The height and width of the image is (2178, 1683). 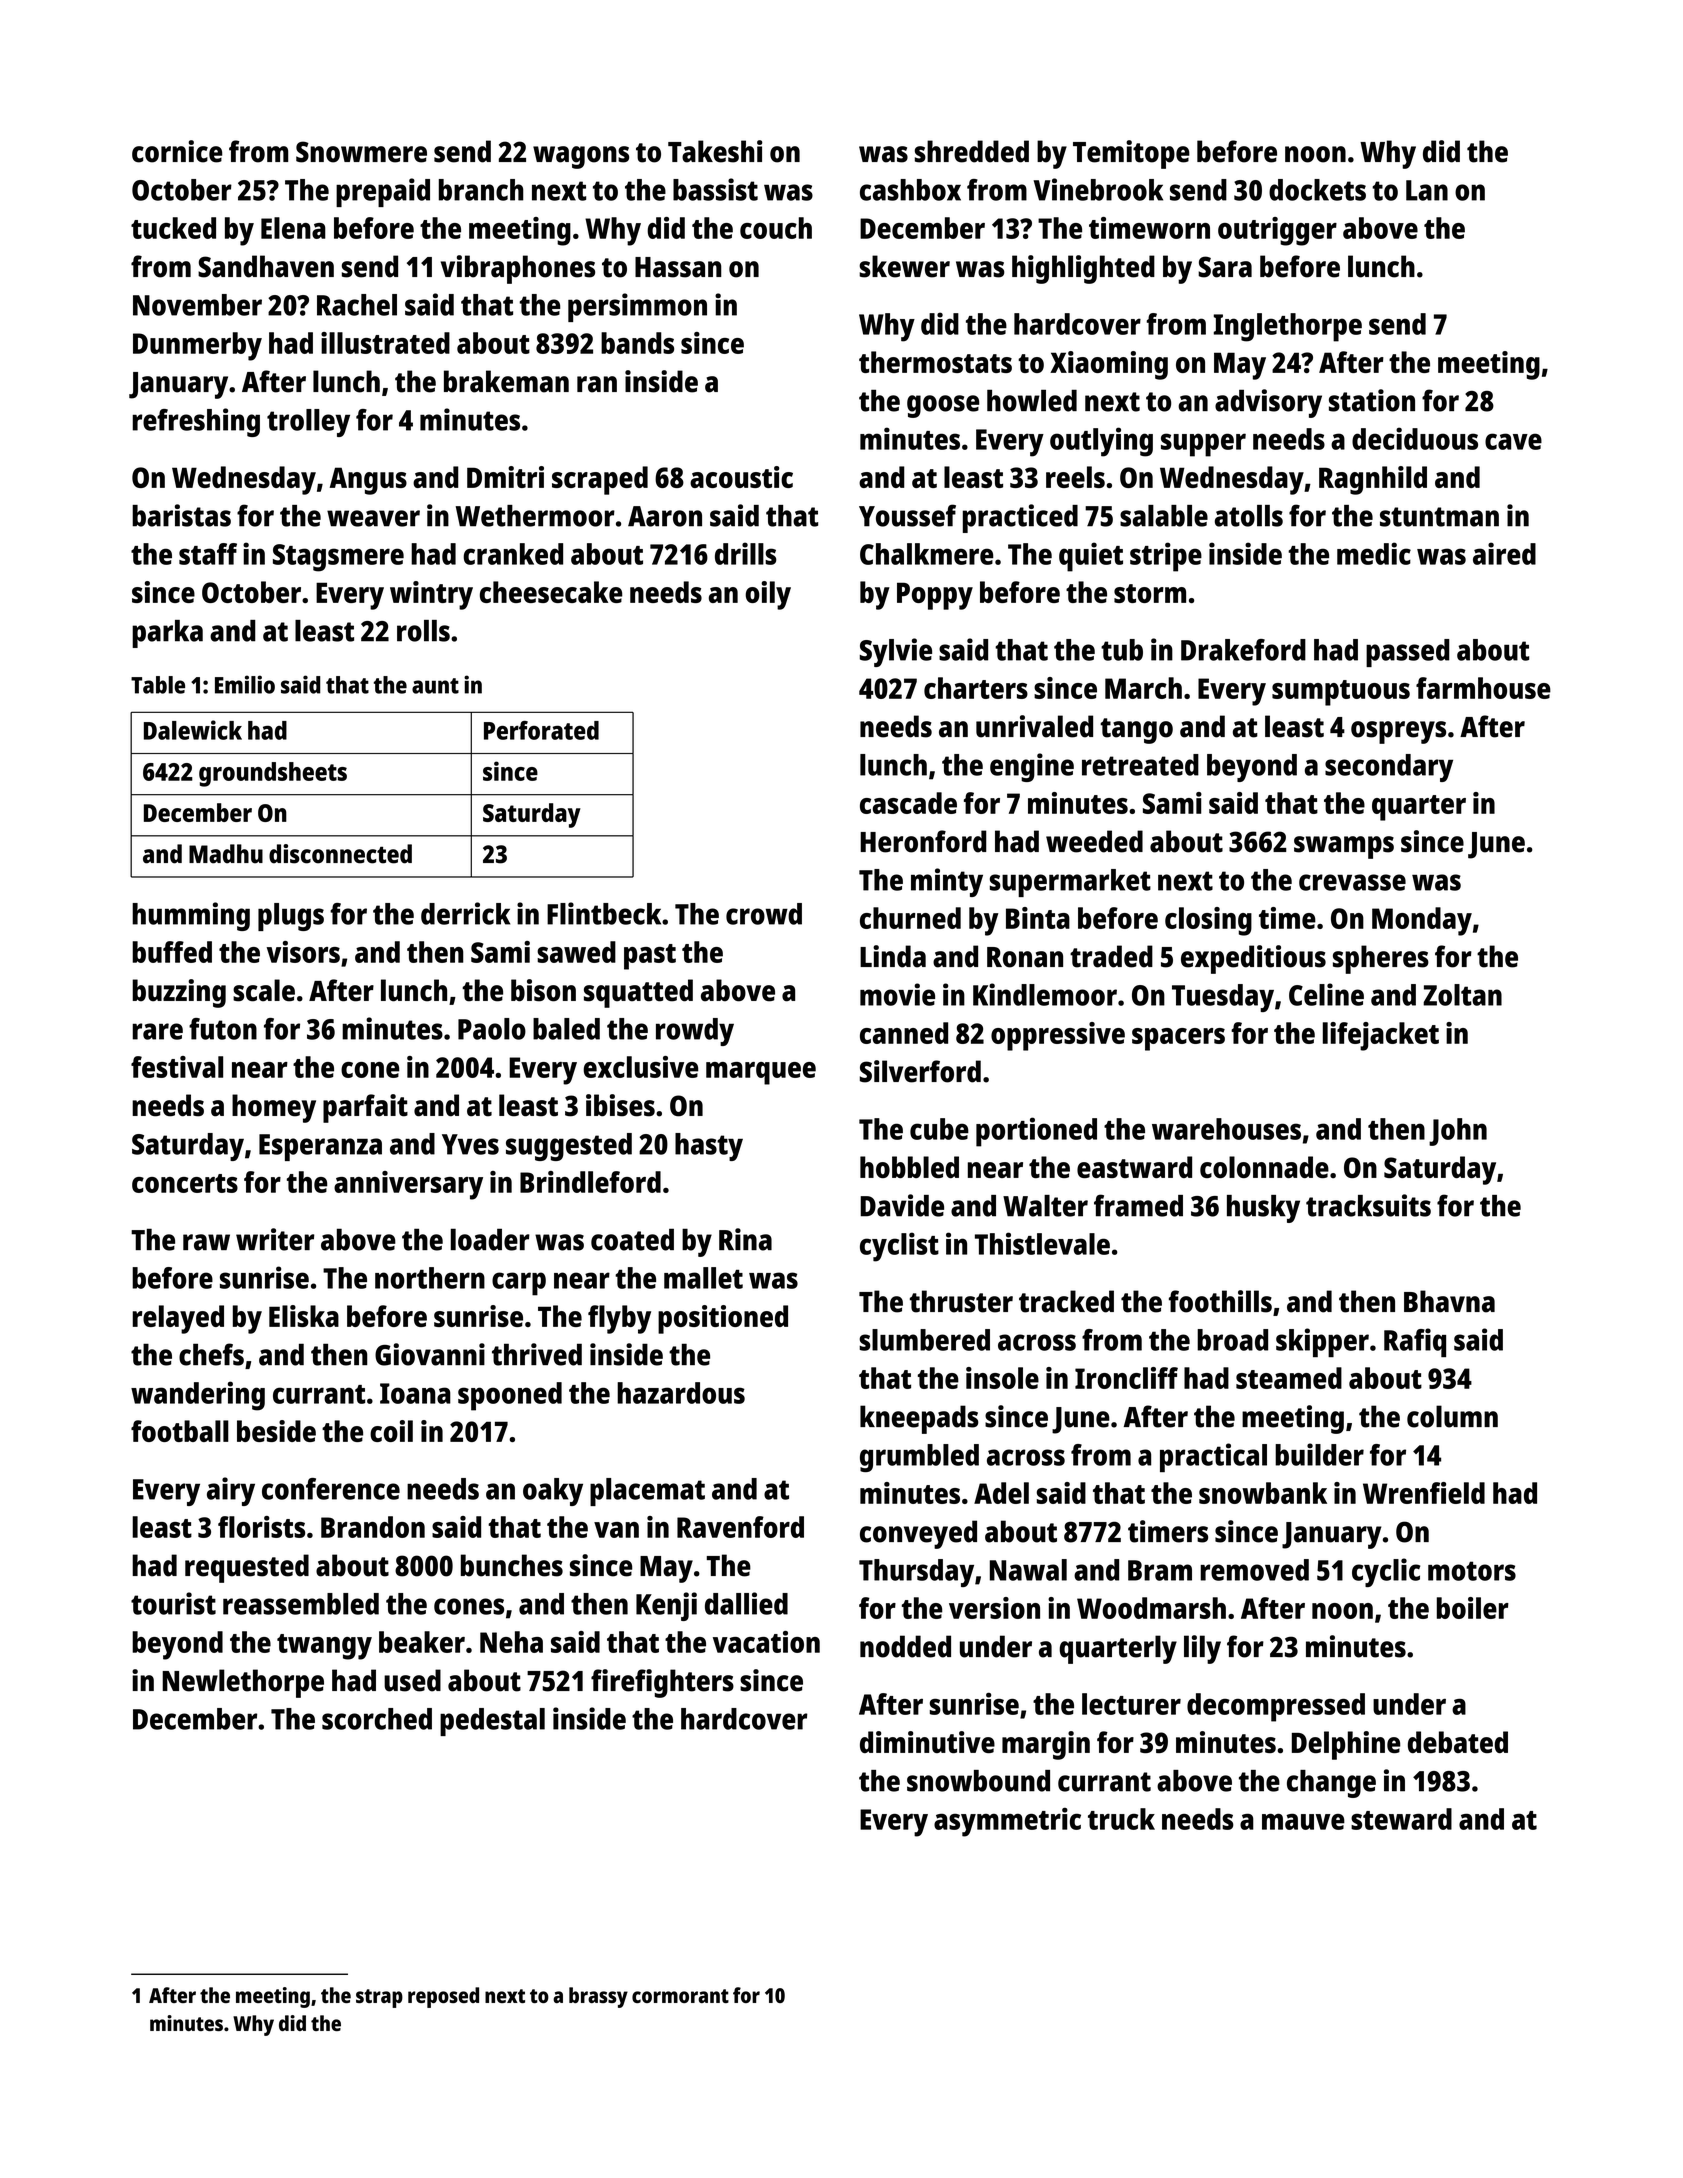 I want to click on Kenji, so click(x=666, y=1606).
